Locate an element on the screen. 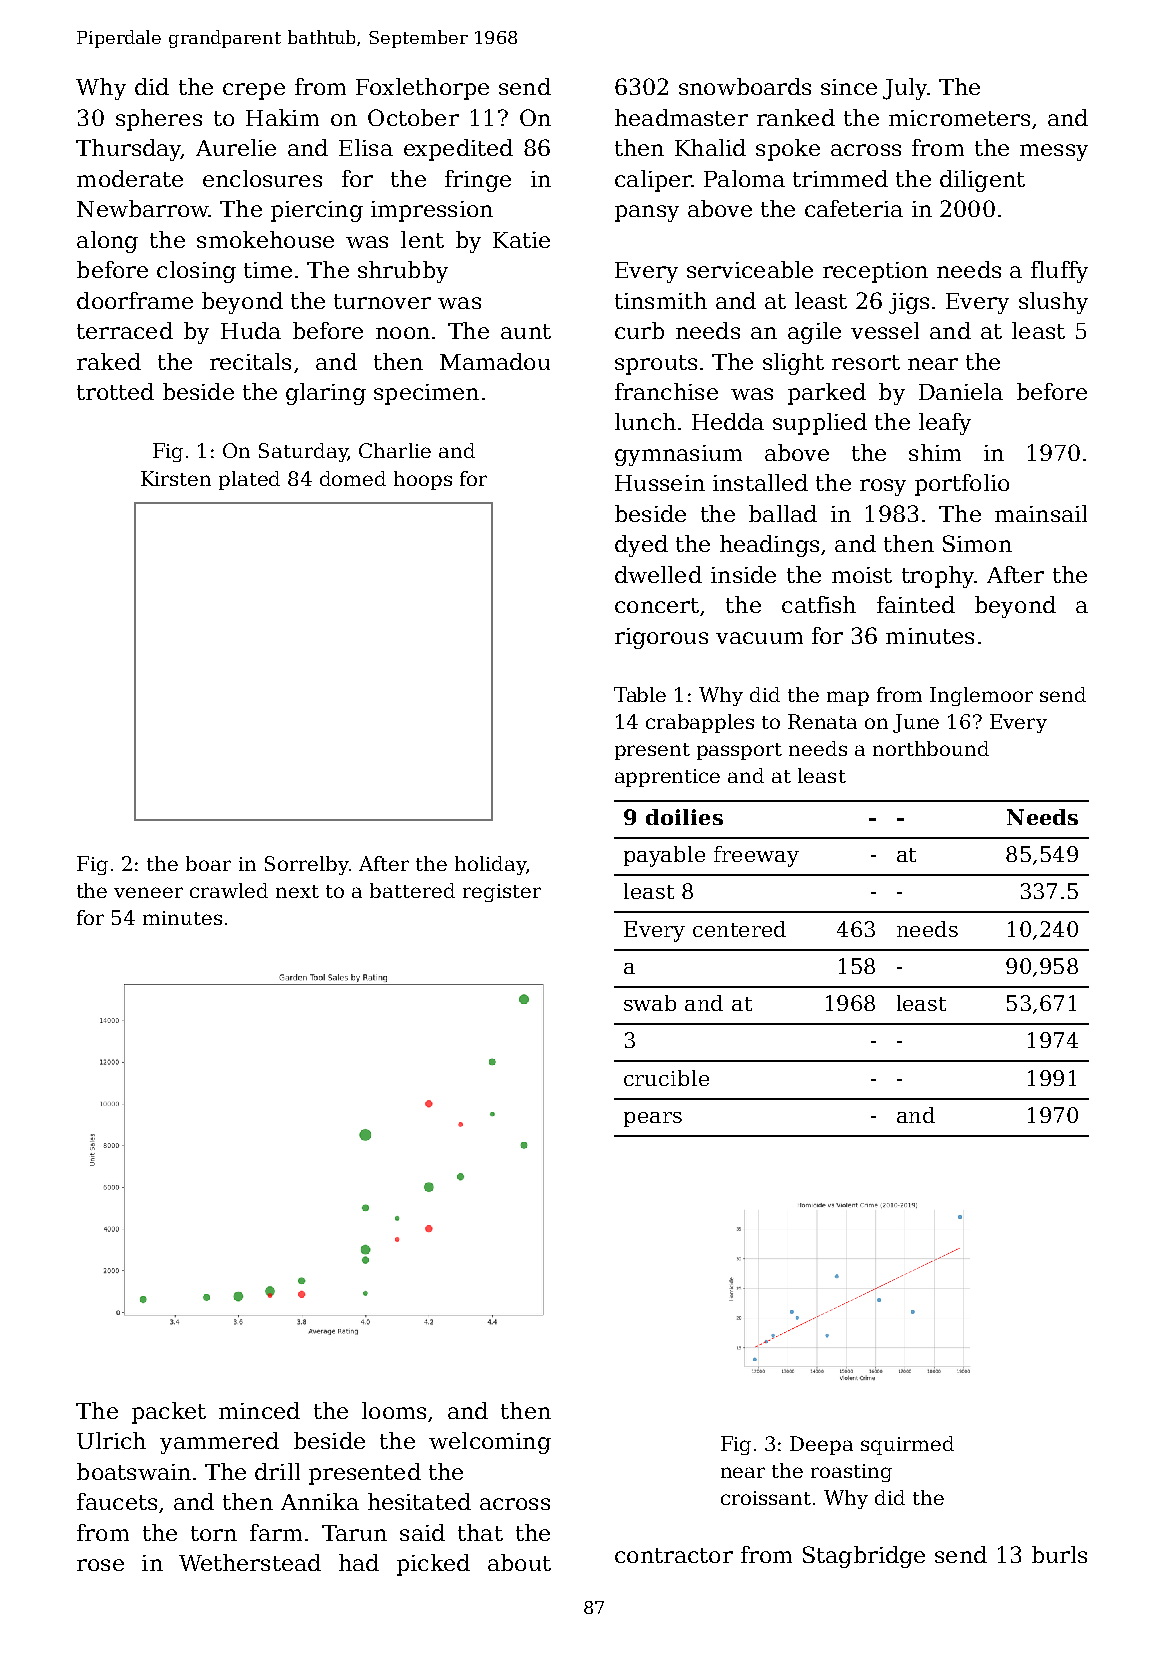  Kirsten is located at coordinates (176, 478).
